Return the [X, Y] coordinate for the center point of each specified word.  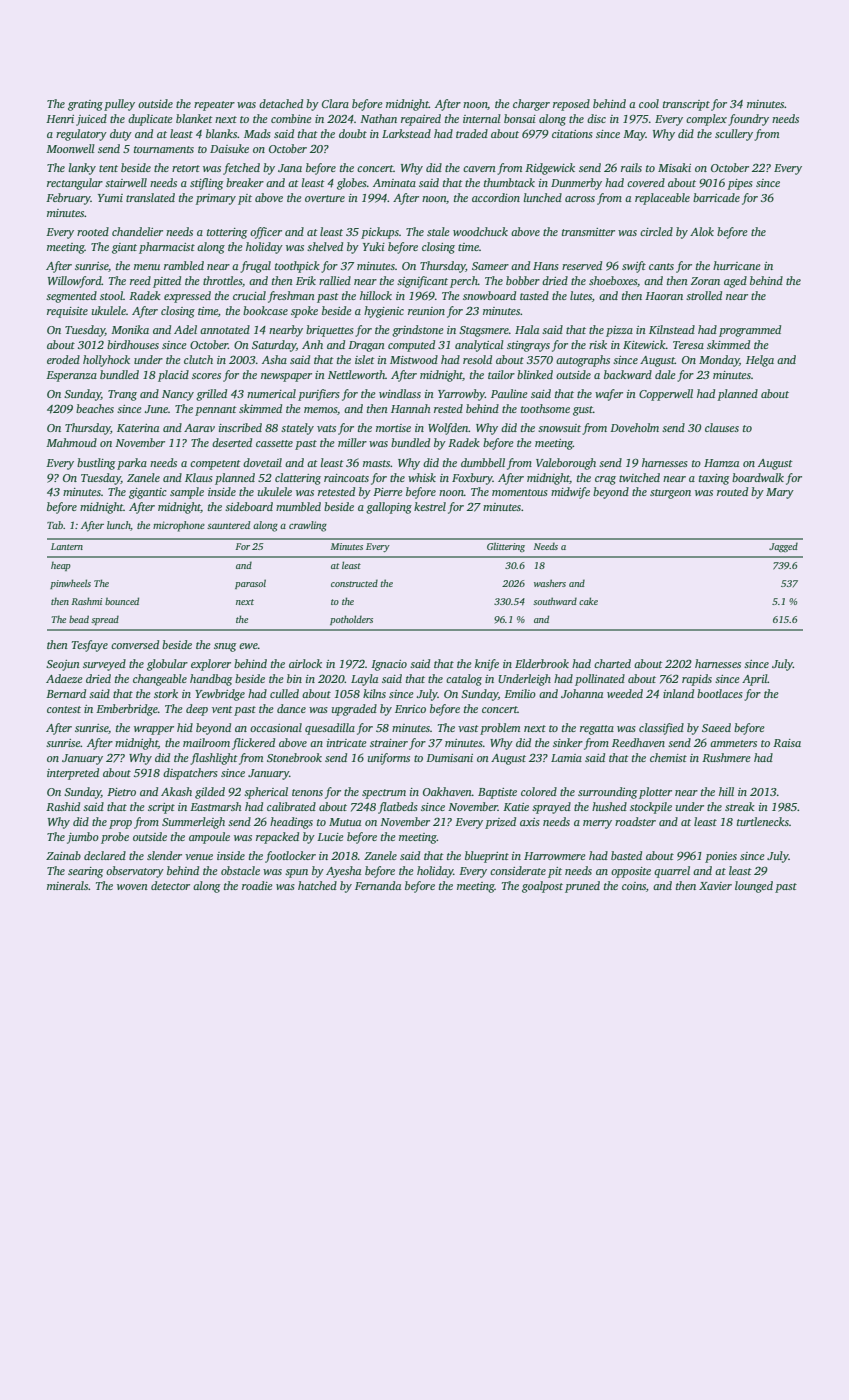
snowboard [489, 295]
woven [132, 887]
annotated [225, 329]
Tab [55, 525]
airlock [305, 663]
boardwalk [758, 477]
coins [634, 886]
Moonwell [70, 148]
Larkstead [406, 133]
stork [166, 693]
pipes [740, 184]
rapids [697, 680]
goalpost [542, 887]
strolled [704, 295]
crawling [308, 526]
